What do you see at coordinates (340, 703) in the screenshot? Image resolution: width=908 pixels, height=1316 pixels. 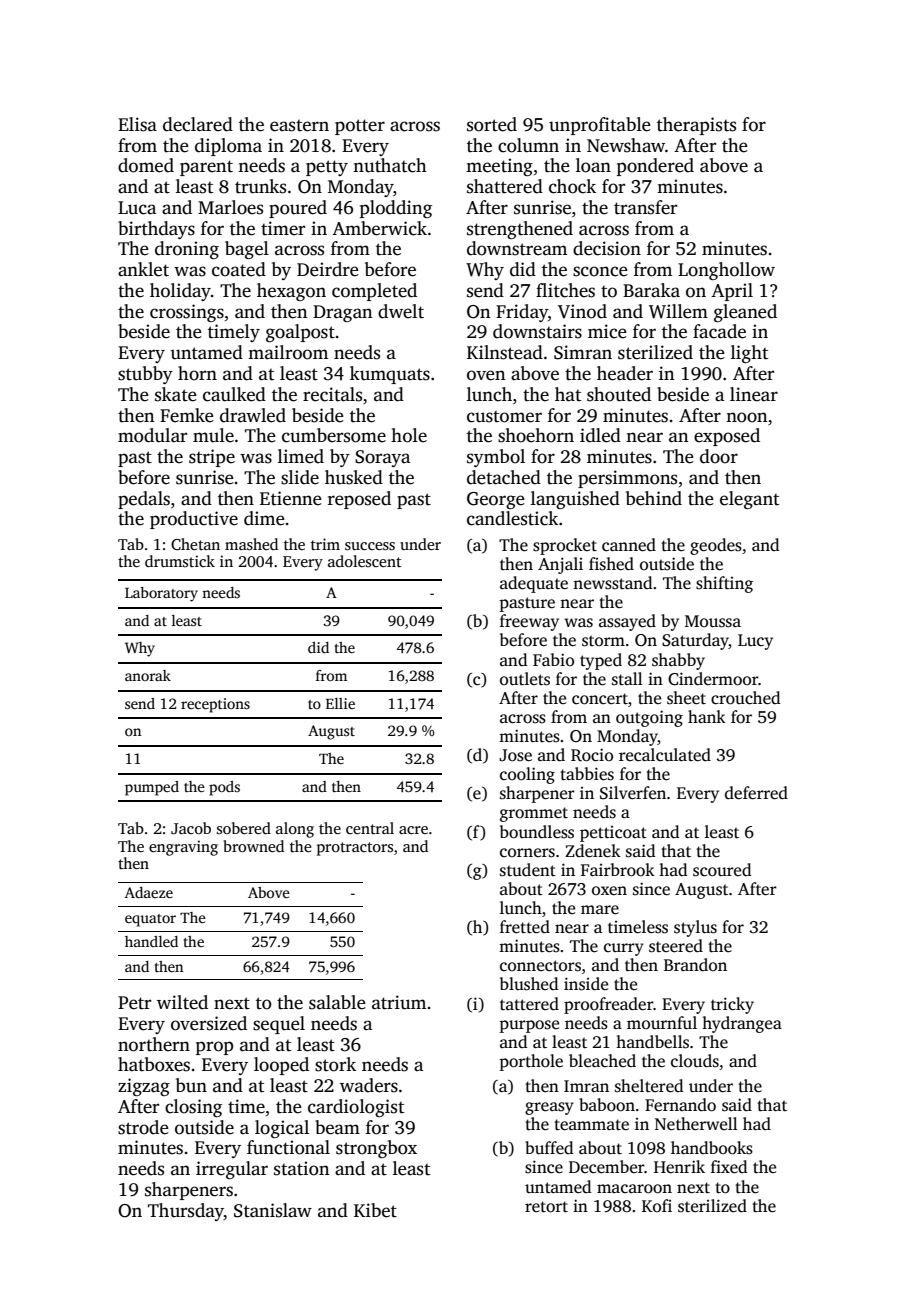 I see `Ellie` at bounding box center [340, 703].
